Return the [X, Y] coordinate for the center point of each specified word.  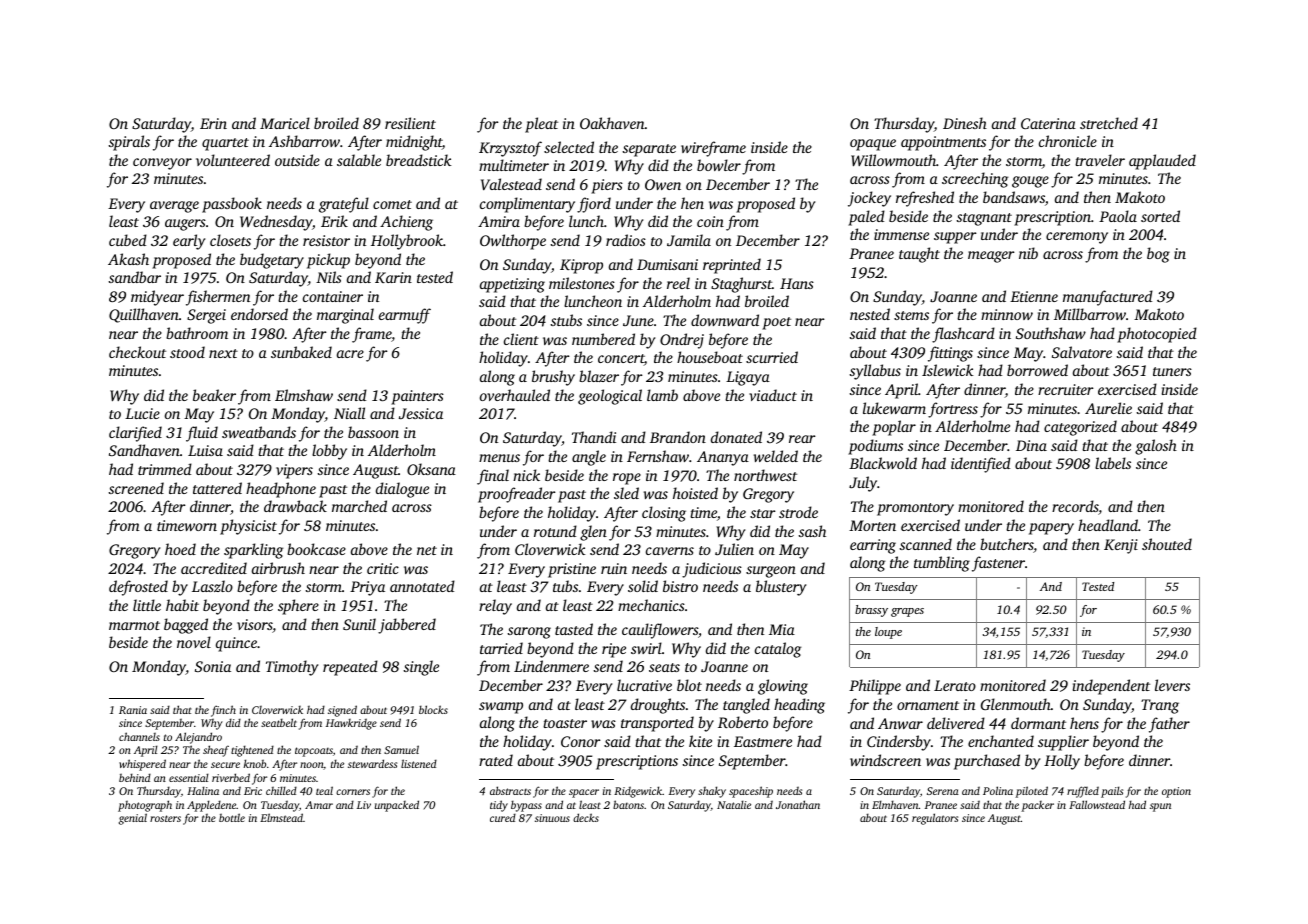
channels [139, 736]
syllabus [875, 372]
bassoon [373, 432]
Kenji [1121, 546]
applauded [1162, 162]
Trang [1160, 706]
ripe [614, 650]
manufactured [1108, 298]
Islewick [948, 370]
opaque [873, 145]
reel [678, 283]
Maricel [285, 123]
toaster [565, 723]
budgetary [272, 261]
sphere [298, 607]
